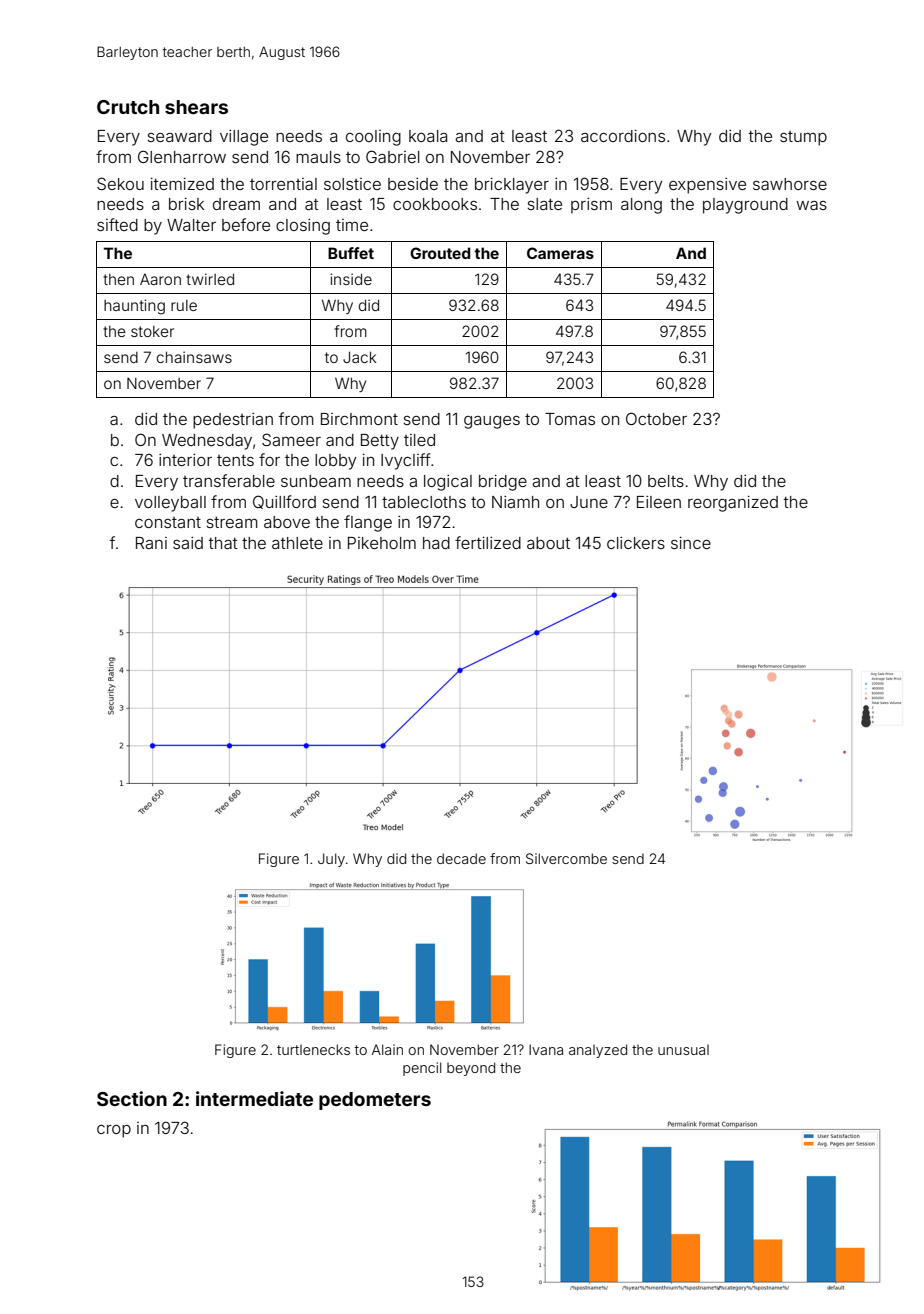 The width and height of the screenshot is (924, 1314). What do you see at coordinates (683, 1050) in the screenshot?
I see `unusual` at bounding box center [683, 1050].
